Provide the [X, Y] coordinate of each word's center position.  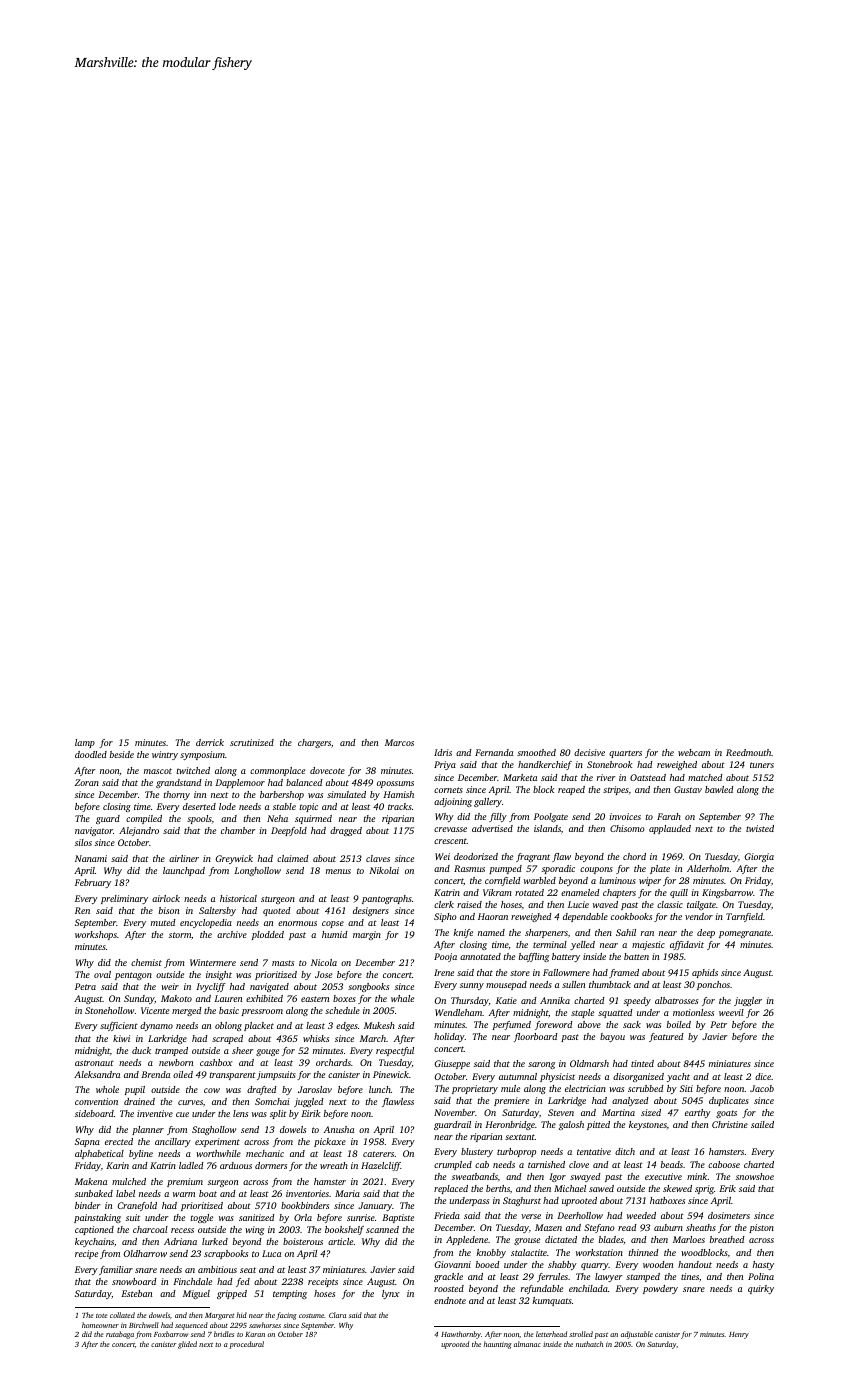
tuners [762, 765]
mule [510, 1088]
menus [338, 871]
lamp [85, 743]
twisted [760, 828]
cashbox [216, 1062]
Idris [443, 752]
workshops [96, 935]
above [589, 1024]
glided [187, 1345]
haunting [497, 1345]
